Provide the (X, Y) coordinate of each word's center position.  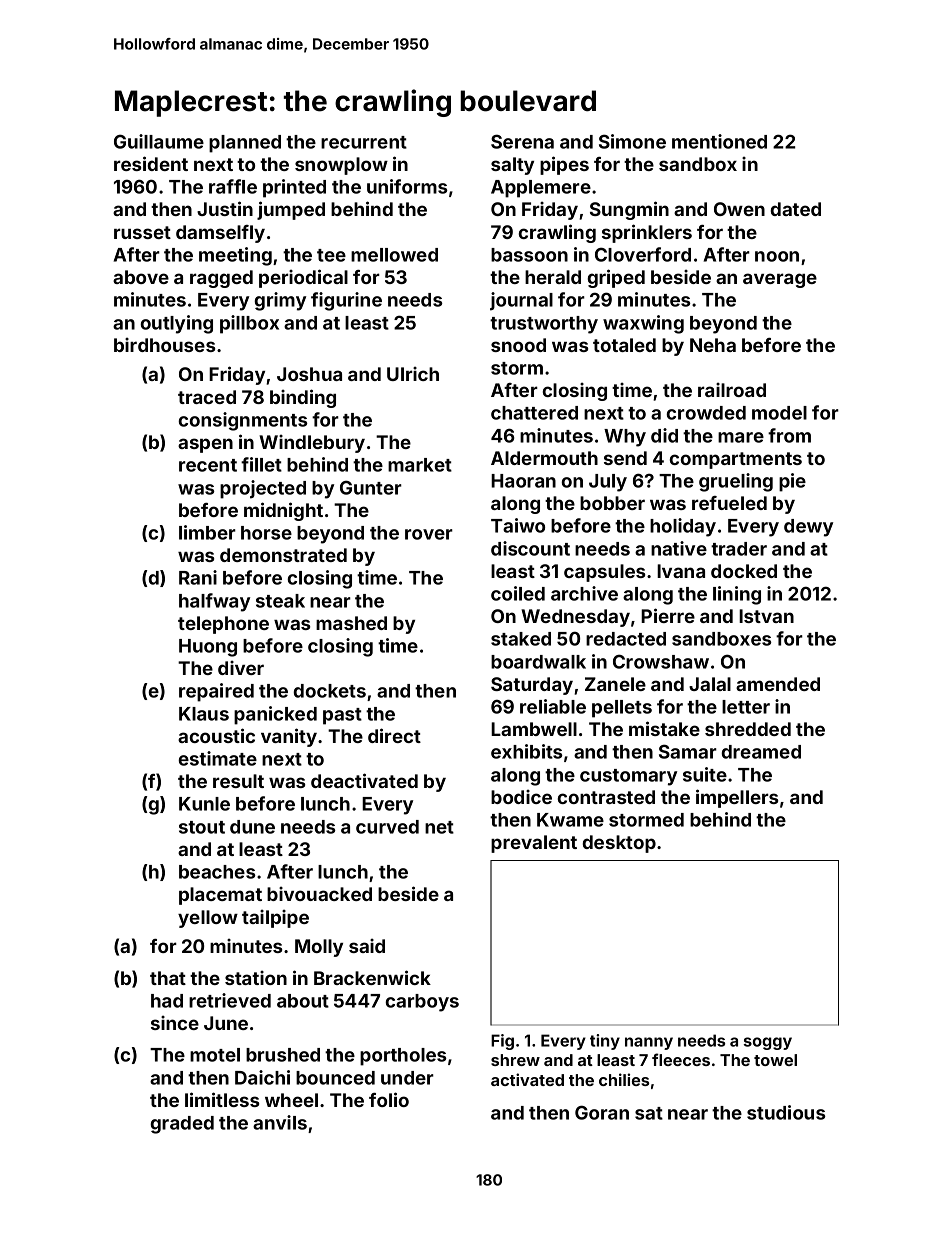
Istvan (766, 616)
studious (786, 1112)
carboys (422, 1003)
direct (394, 735)
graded (182, 1125)
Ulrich (413, 374)
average (780, 280)
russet (142, 232)
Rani (198, 577)
